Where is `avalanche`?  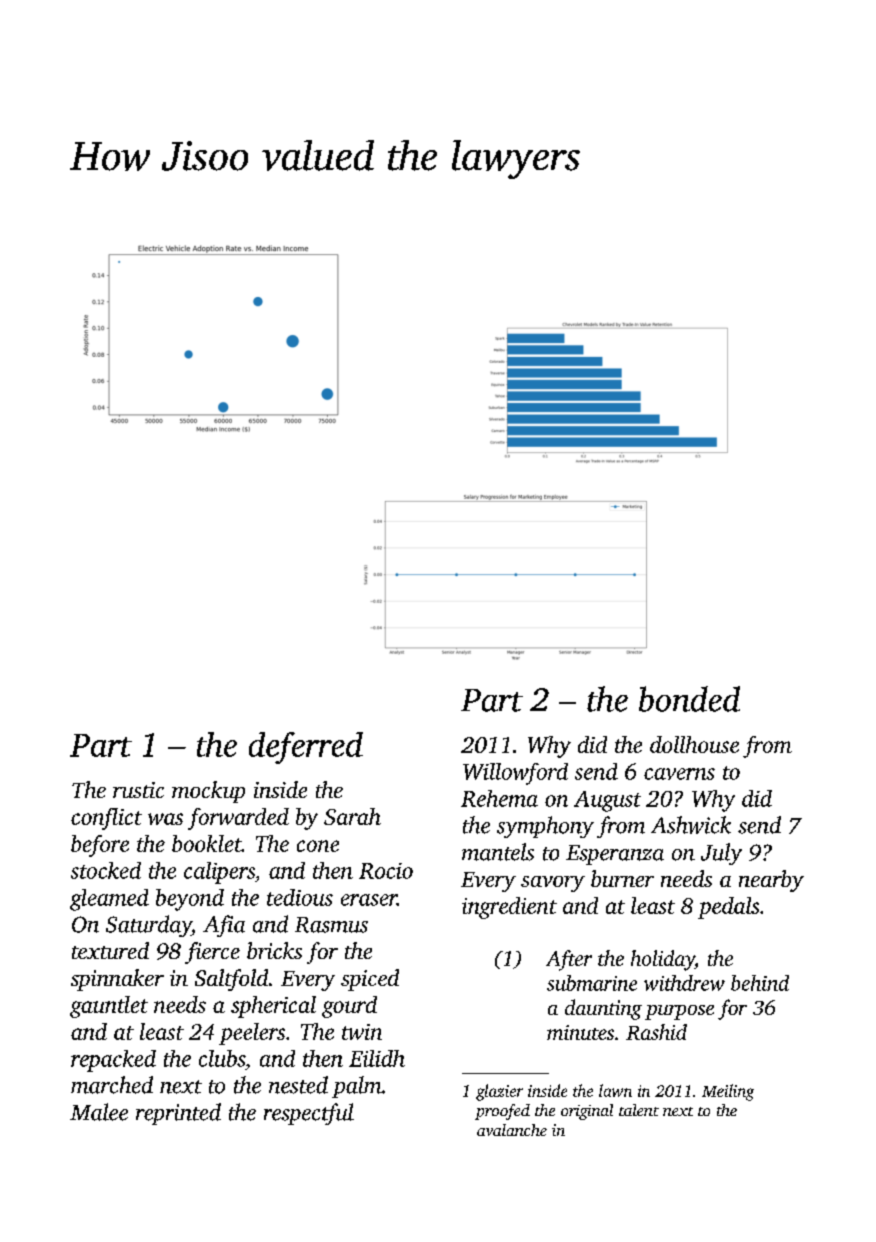 avalanche is located at coordinates (512, 1130).
